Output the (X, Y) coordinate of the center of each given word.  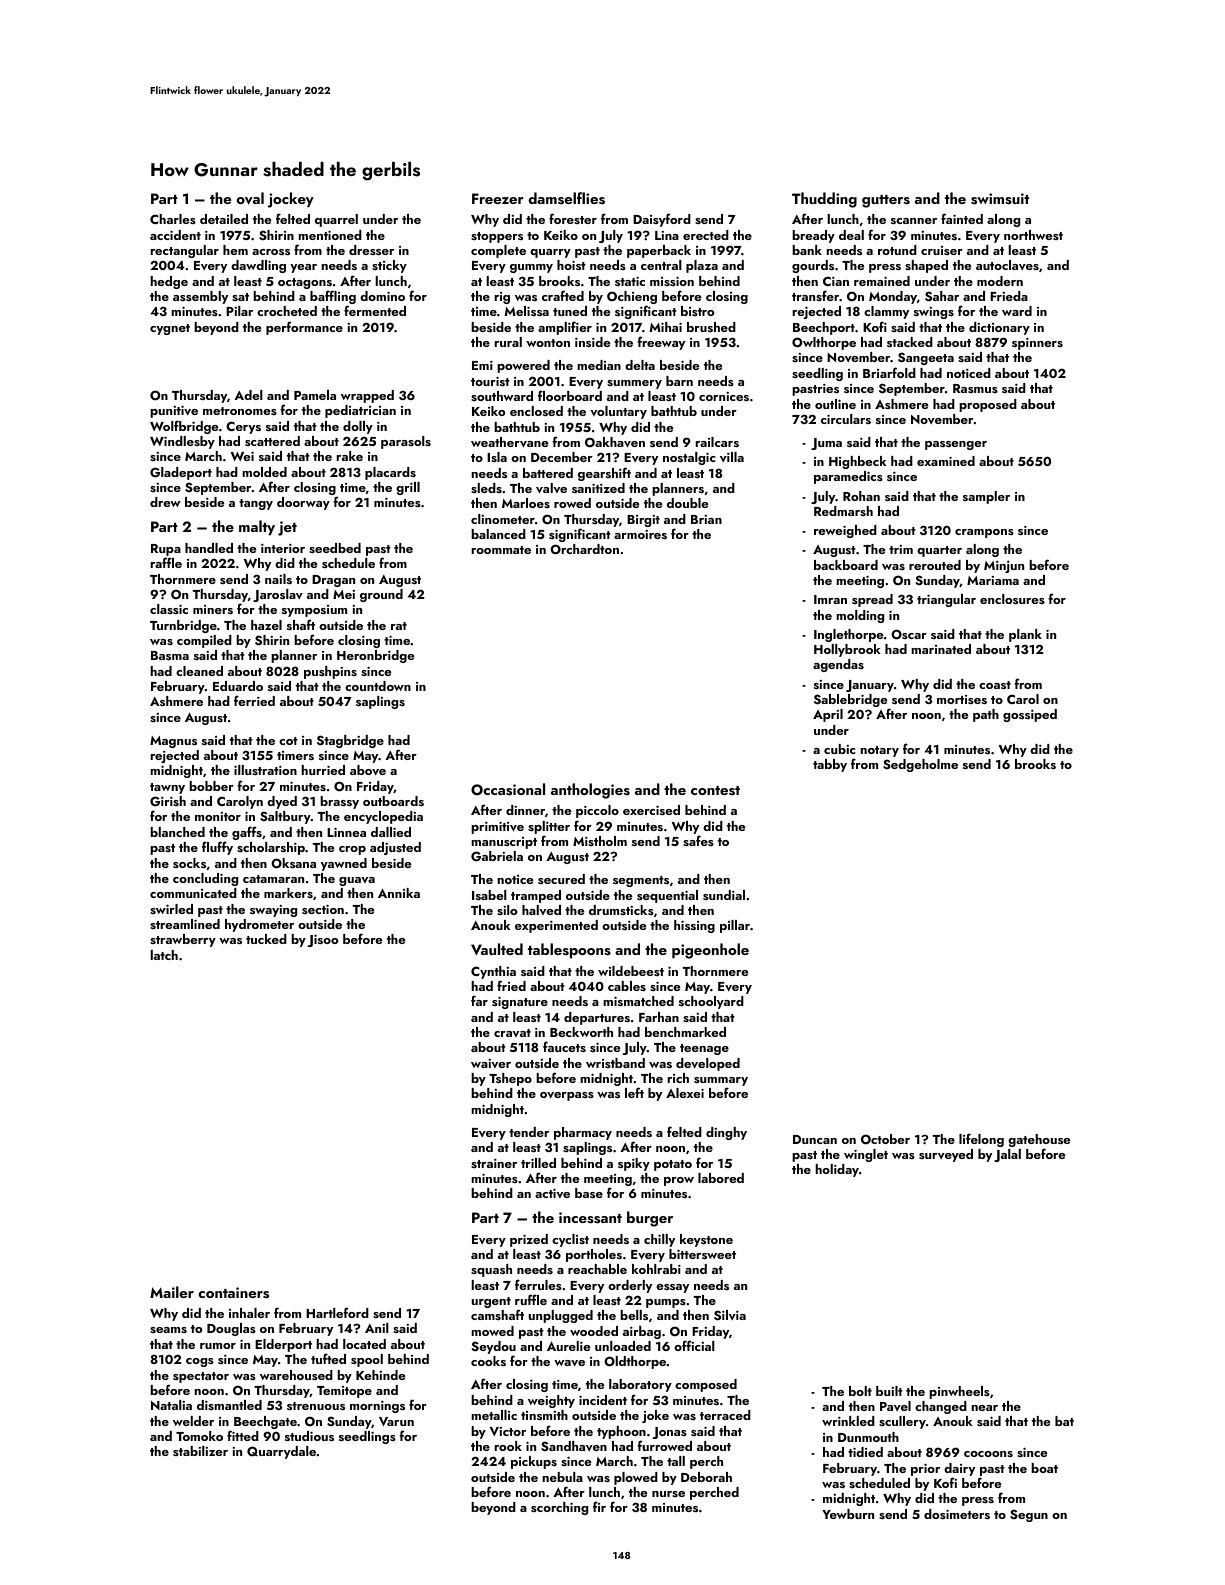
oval (250, 198)
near (985, 1408)
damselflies (566, 198)
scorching (559, 1508)
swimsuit (1000, 199)
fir (599, 1506)
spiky (634, 1164)
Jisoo (322, 941)
